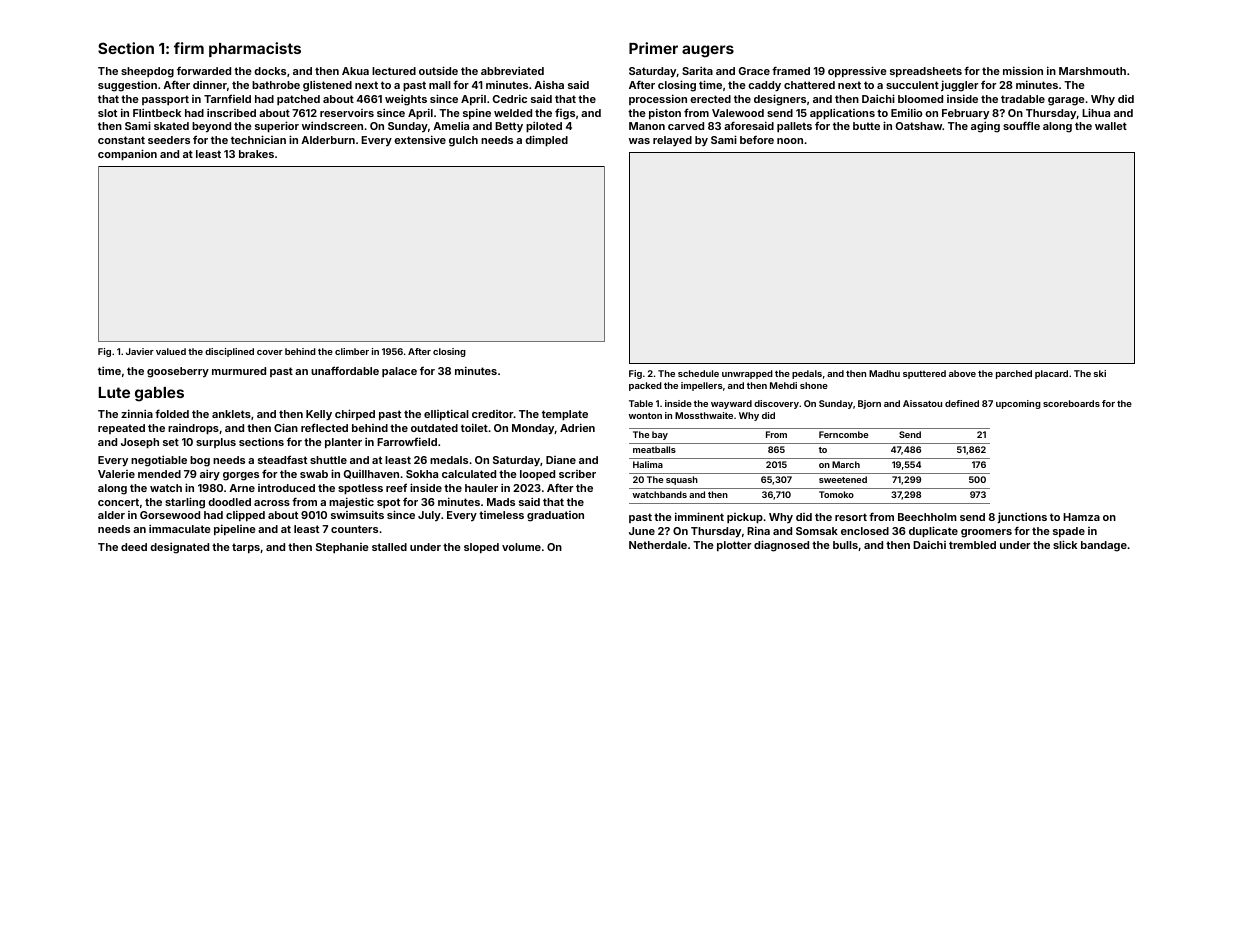 This screenshot has width=1233, height=952. I want to click on before, so click(757, 139).
